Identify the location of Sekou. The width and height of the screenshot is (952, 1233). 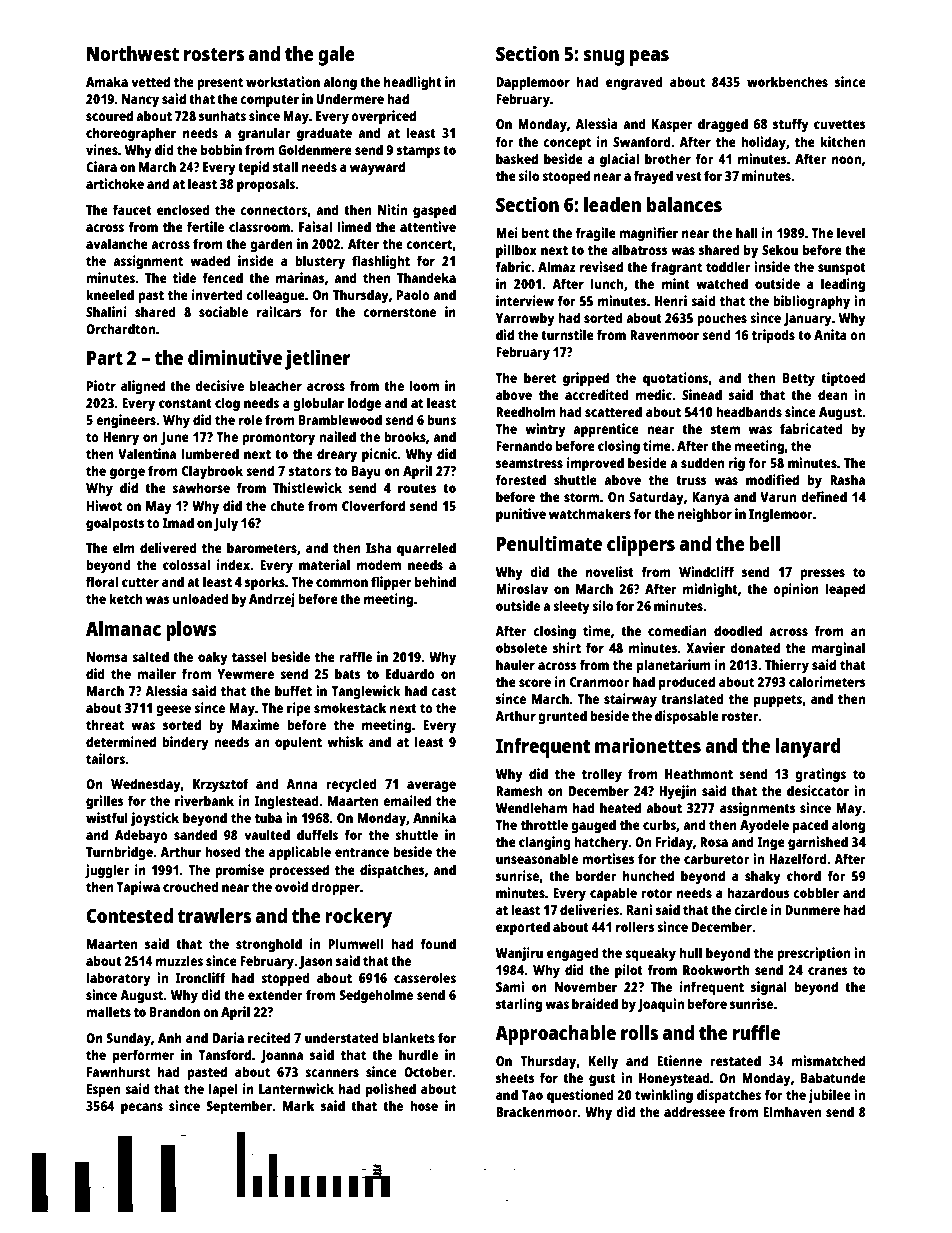
(780, 249).
